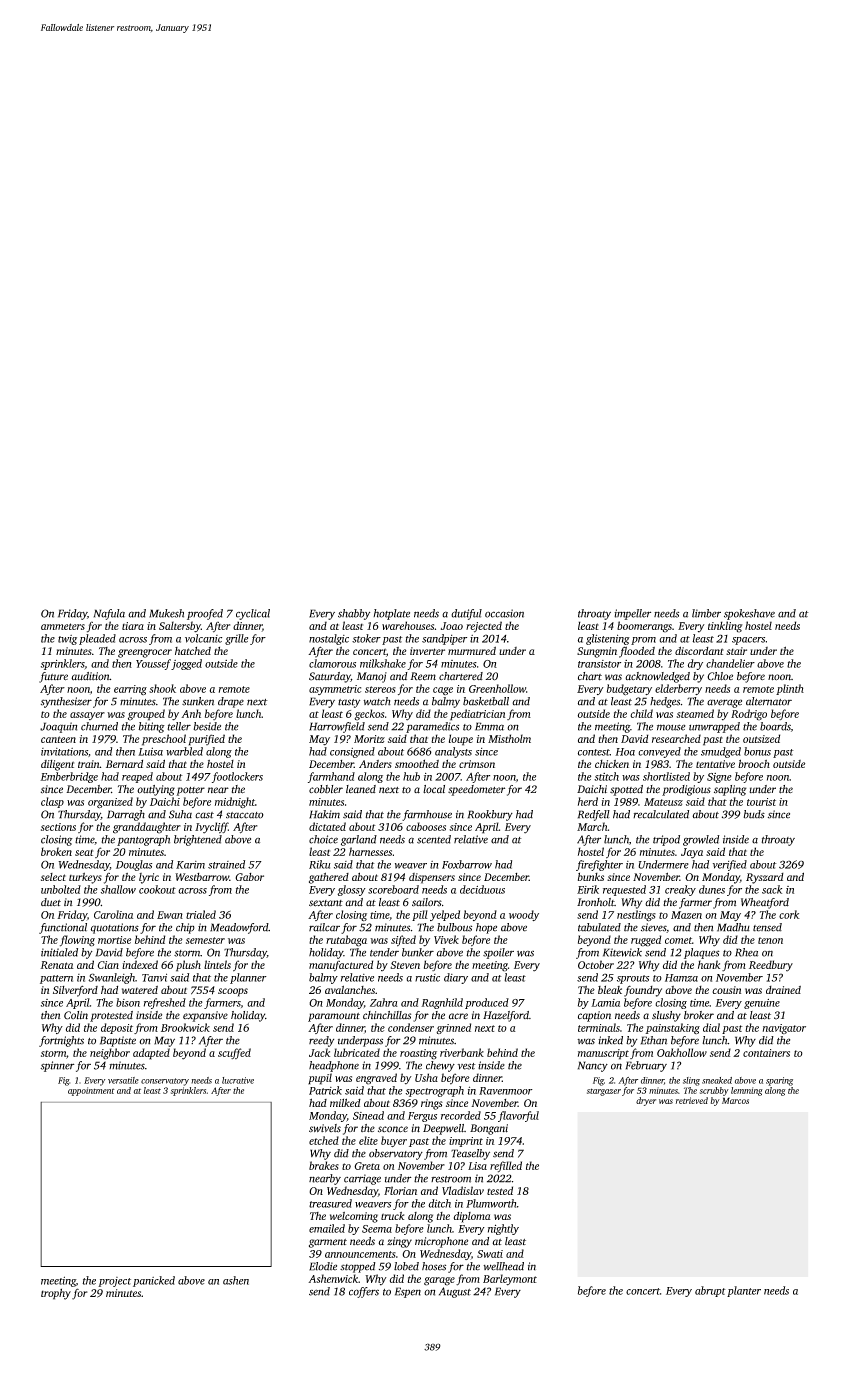 The image size is (849, 1400). I want to click on Espen, so click(408, 1292).
